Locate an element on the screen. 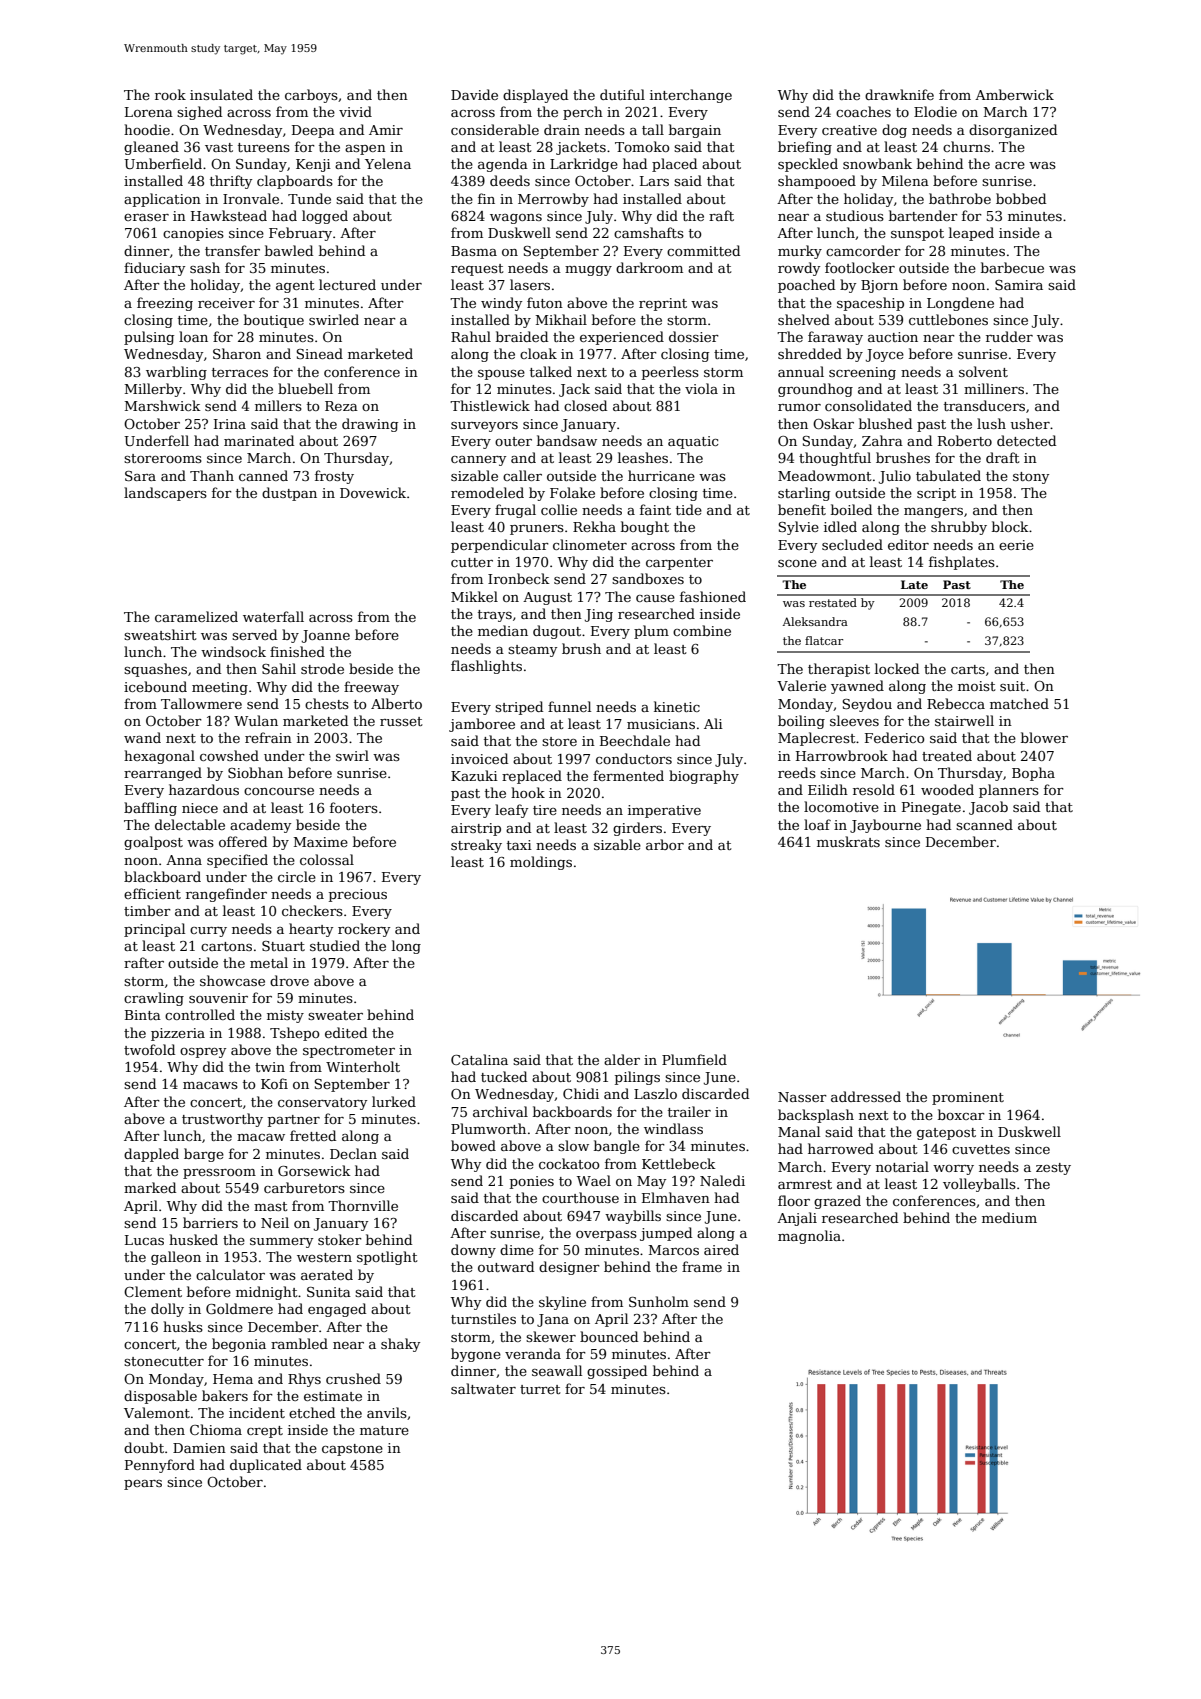 The height and width of the screenshot is (1699, 1201). sleeves is located at coordinates (854, 720).
